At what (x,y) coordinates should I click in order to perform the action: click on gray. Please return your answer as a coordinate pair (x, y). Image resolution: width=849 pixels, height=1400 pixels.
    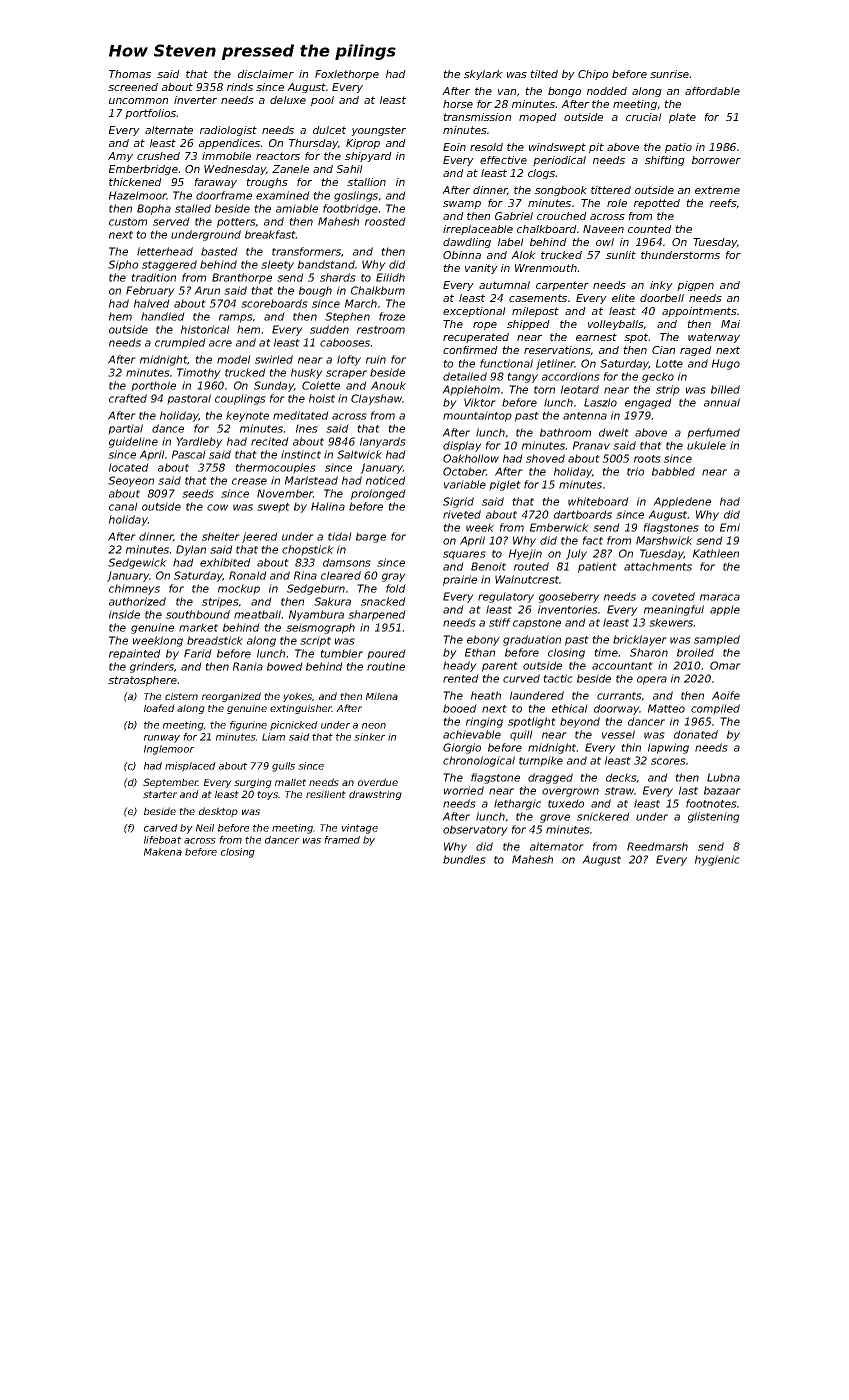
    Looking at the image, I should click on (394, 577).
